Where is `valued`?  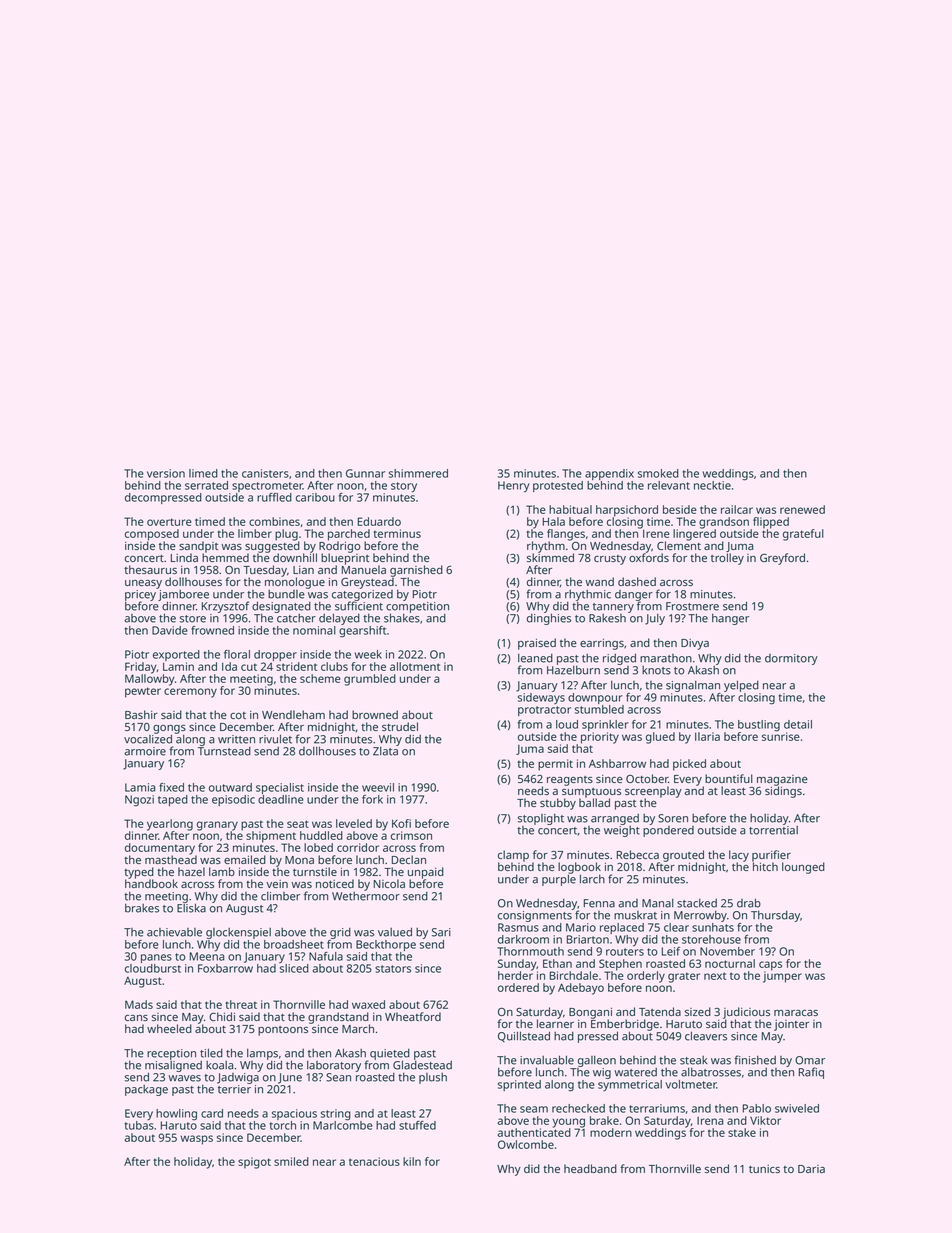
valued is located at coordinates (395, 932).
